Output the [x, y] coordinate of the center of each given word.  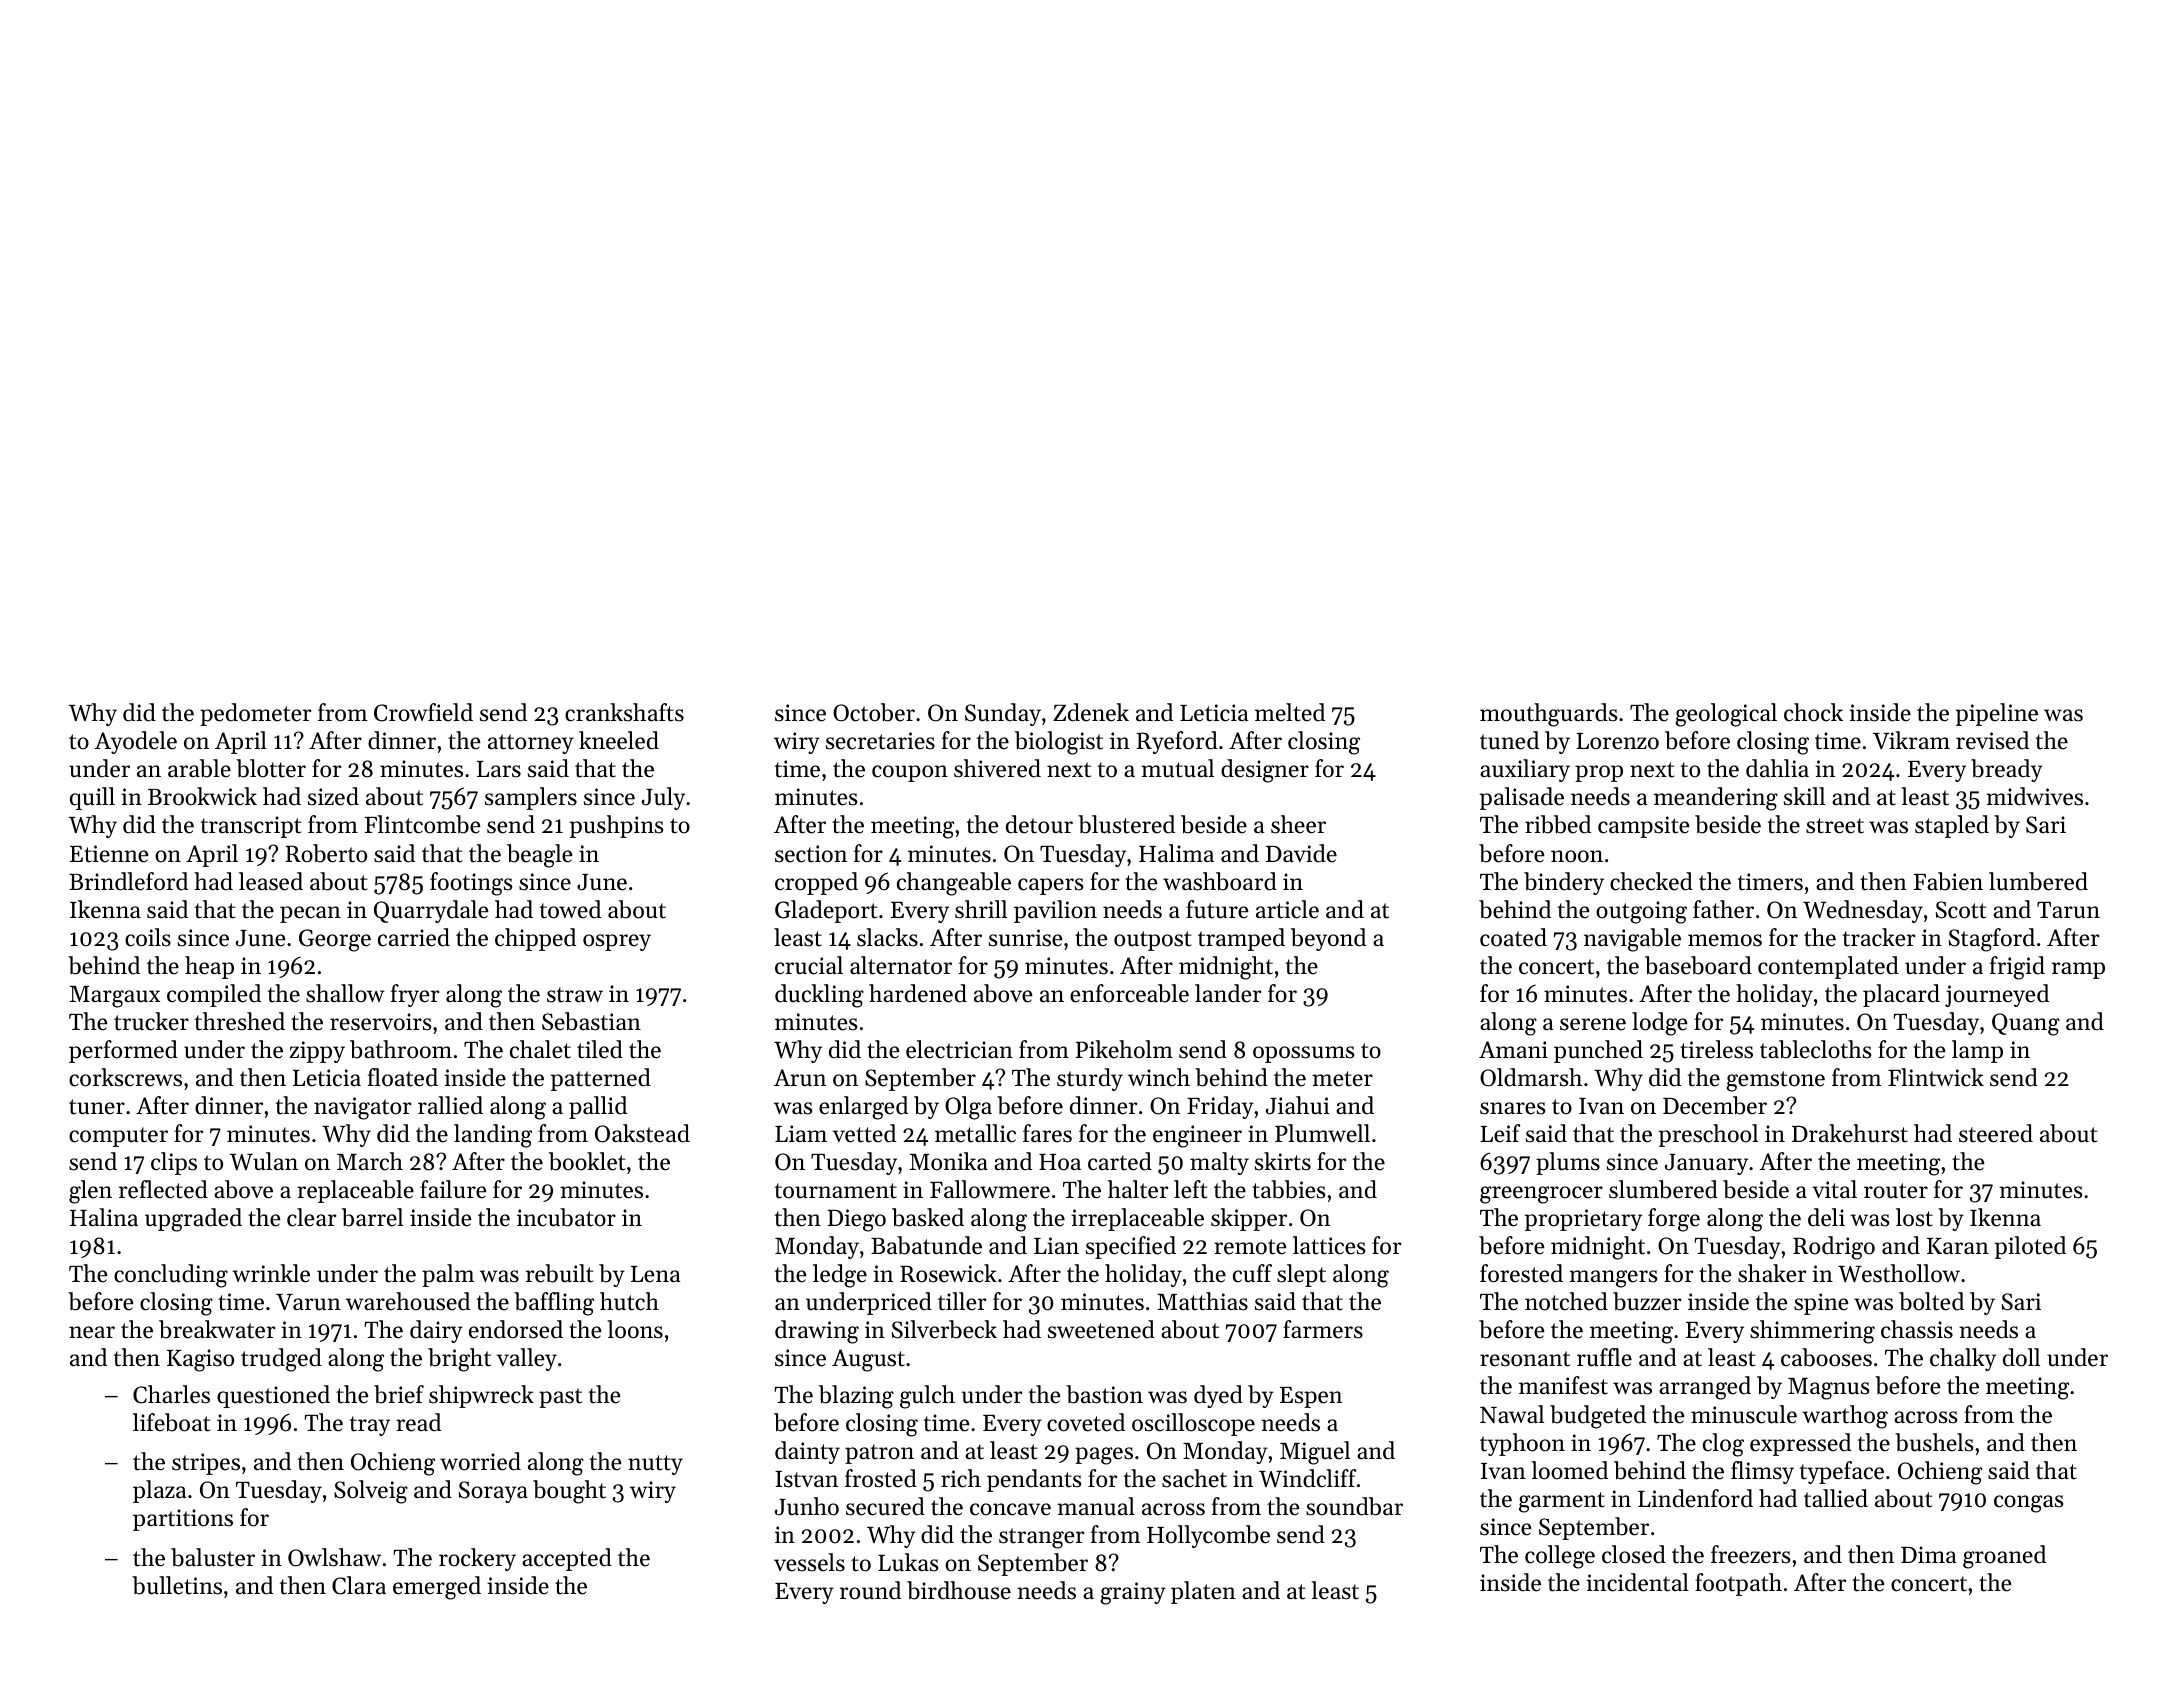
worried [480, 1461]
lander [1228, 993]
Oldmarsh [1531, 1077]
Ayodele [136, 742]
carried [414, 937]
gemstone [1775, 1081]
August [868, 1360]
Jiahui [1298, 1105]
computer [118, 1137]
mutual [1177, 768]
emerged [437, 1588]
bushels [1934, 1442]
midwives [2034, 796]
